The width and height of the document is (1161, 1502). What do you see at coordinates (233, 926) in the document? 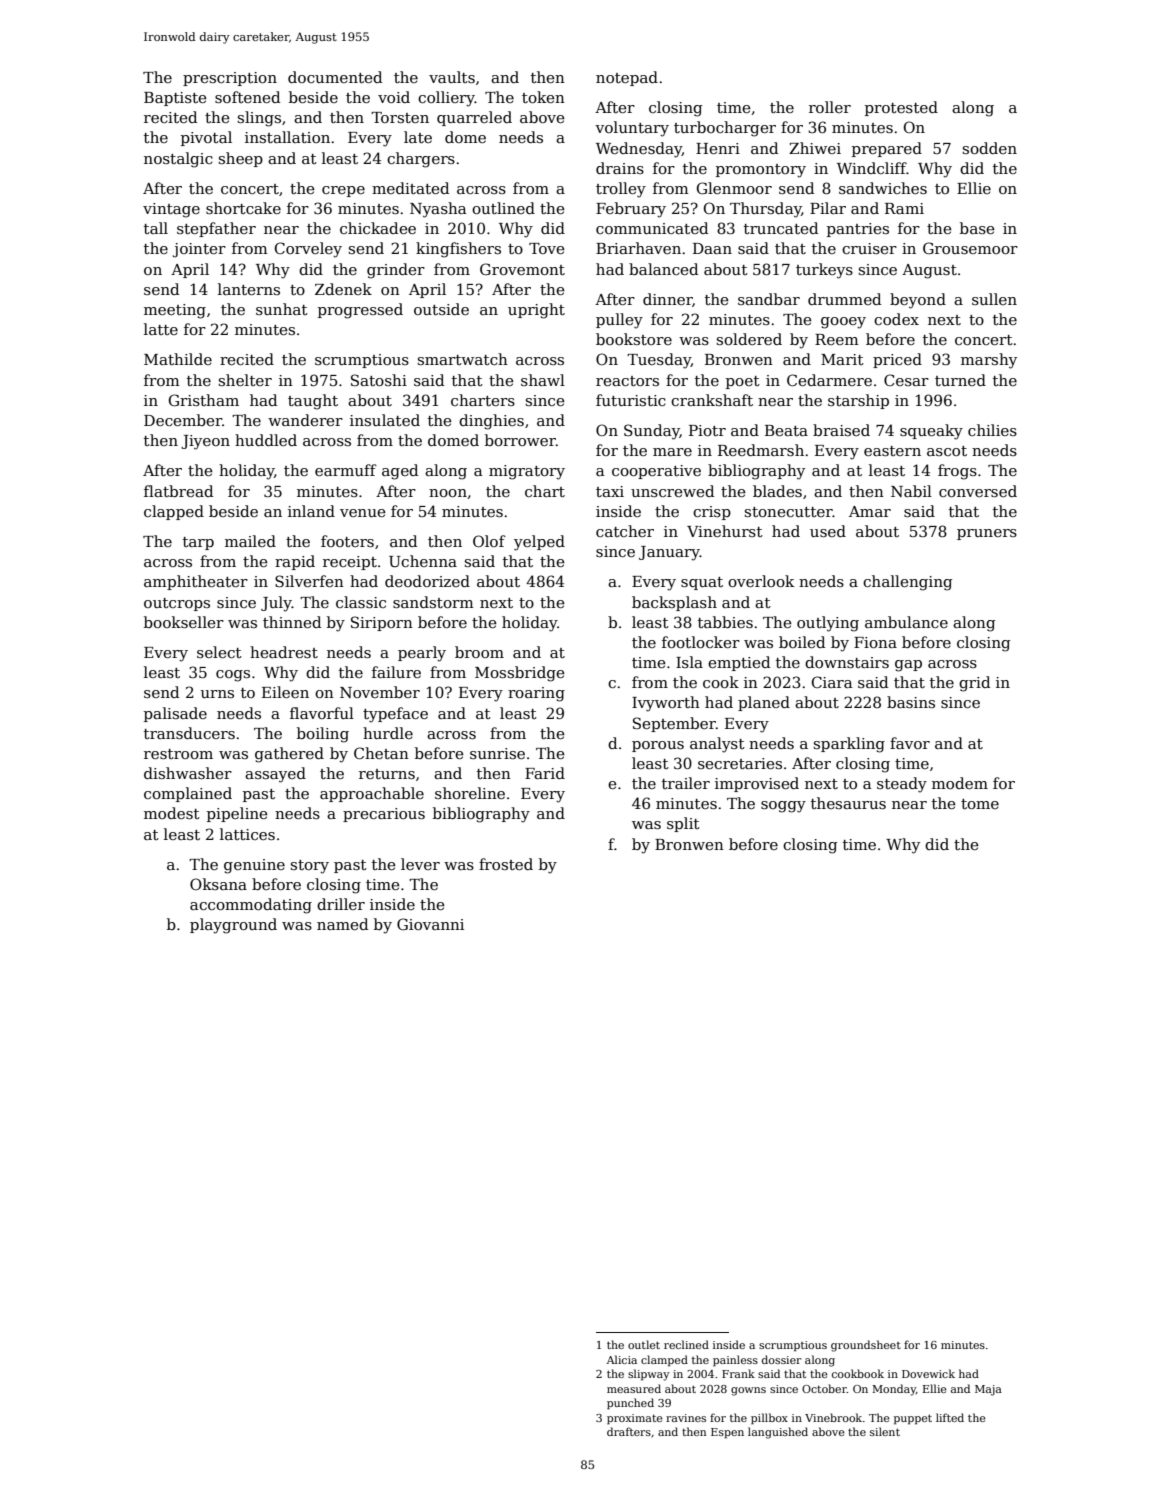
I see `playground` at bounding box center [233, 926].
